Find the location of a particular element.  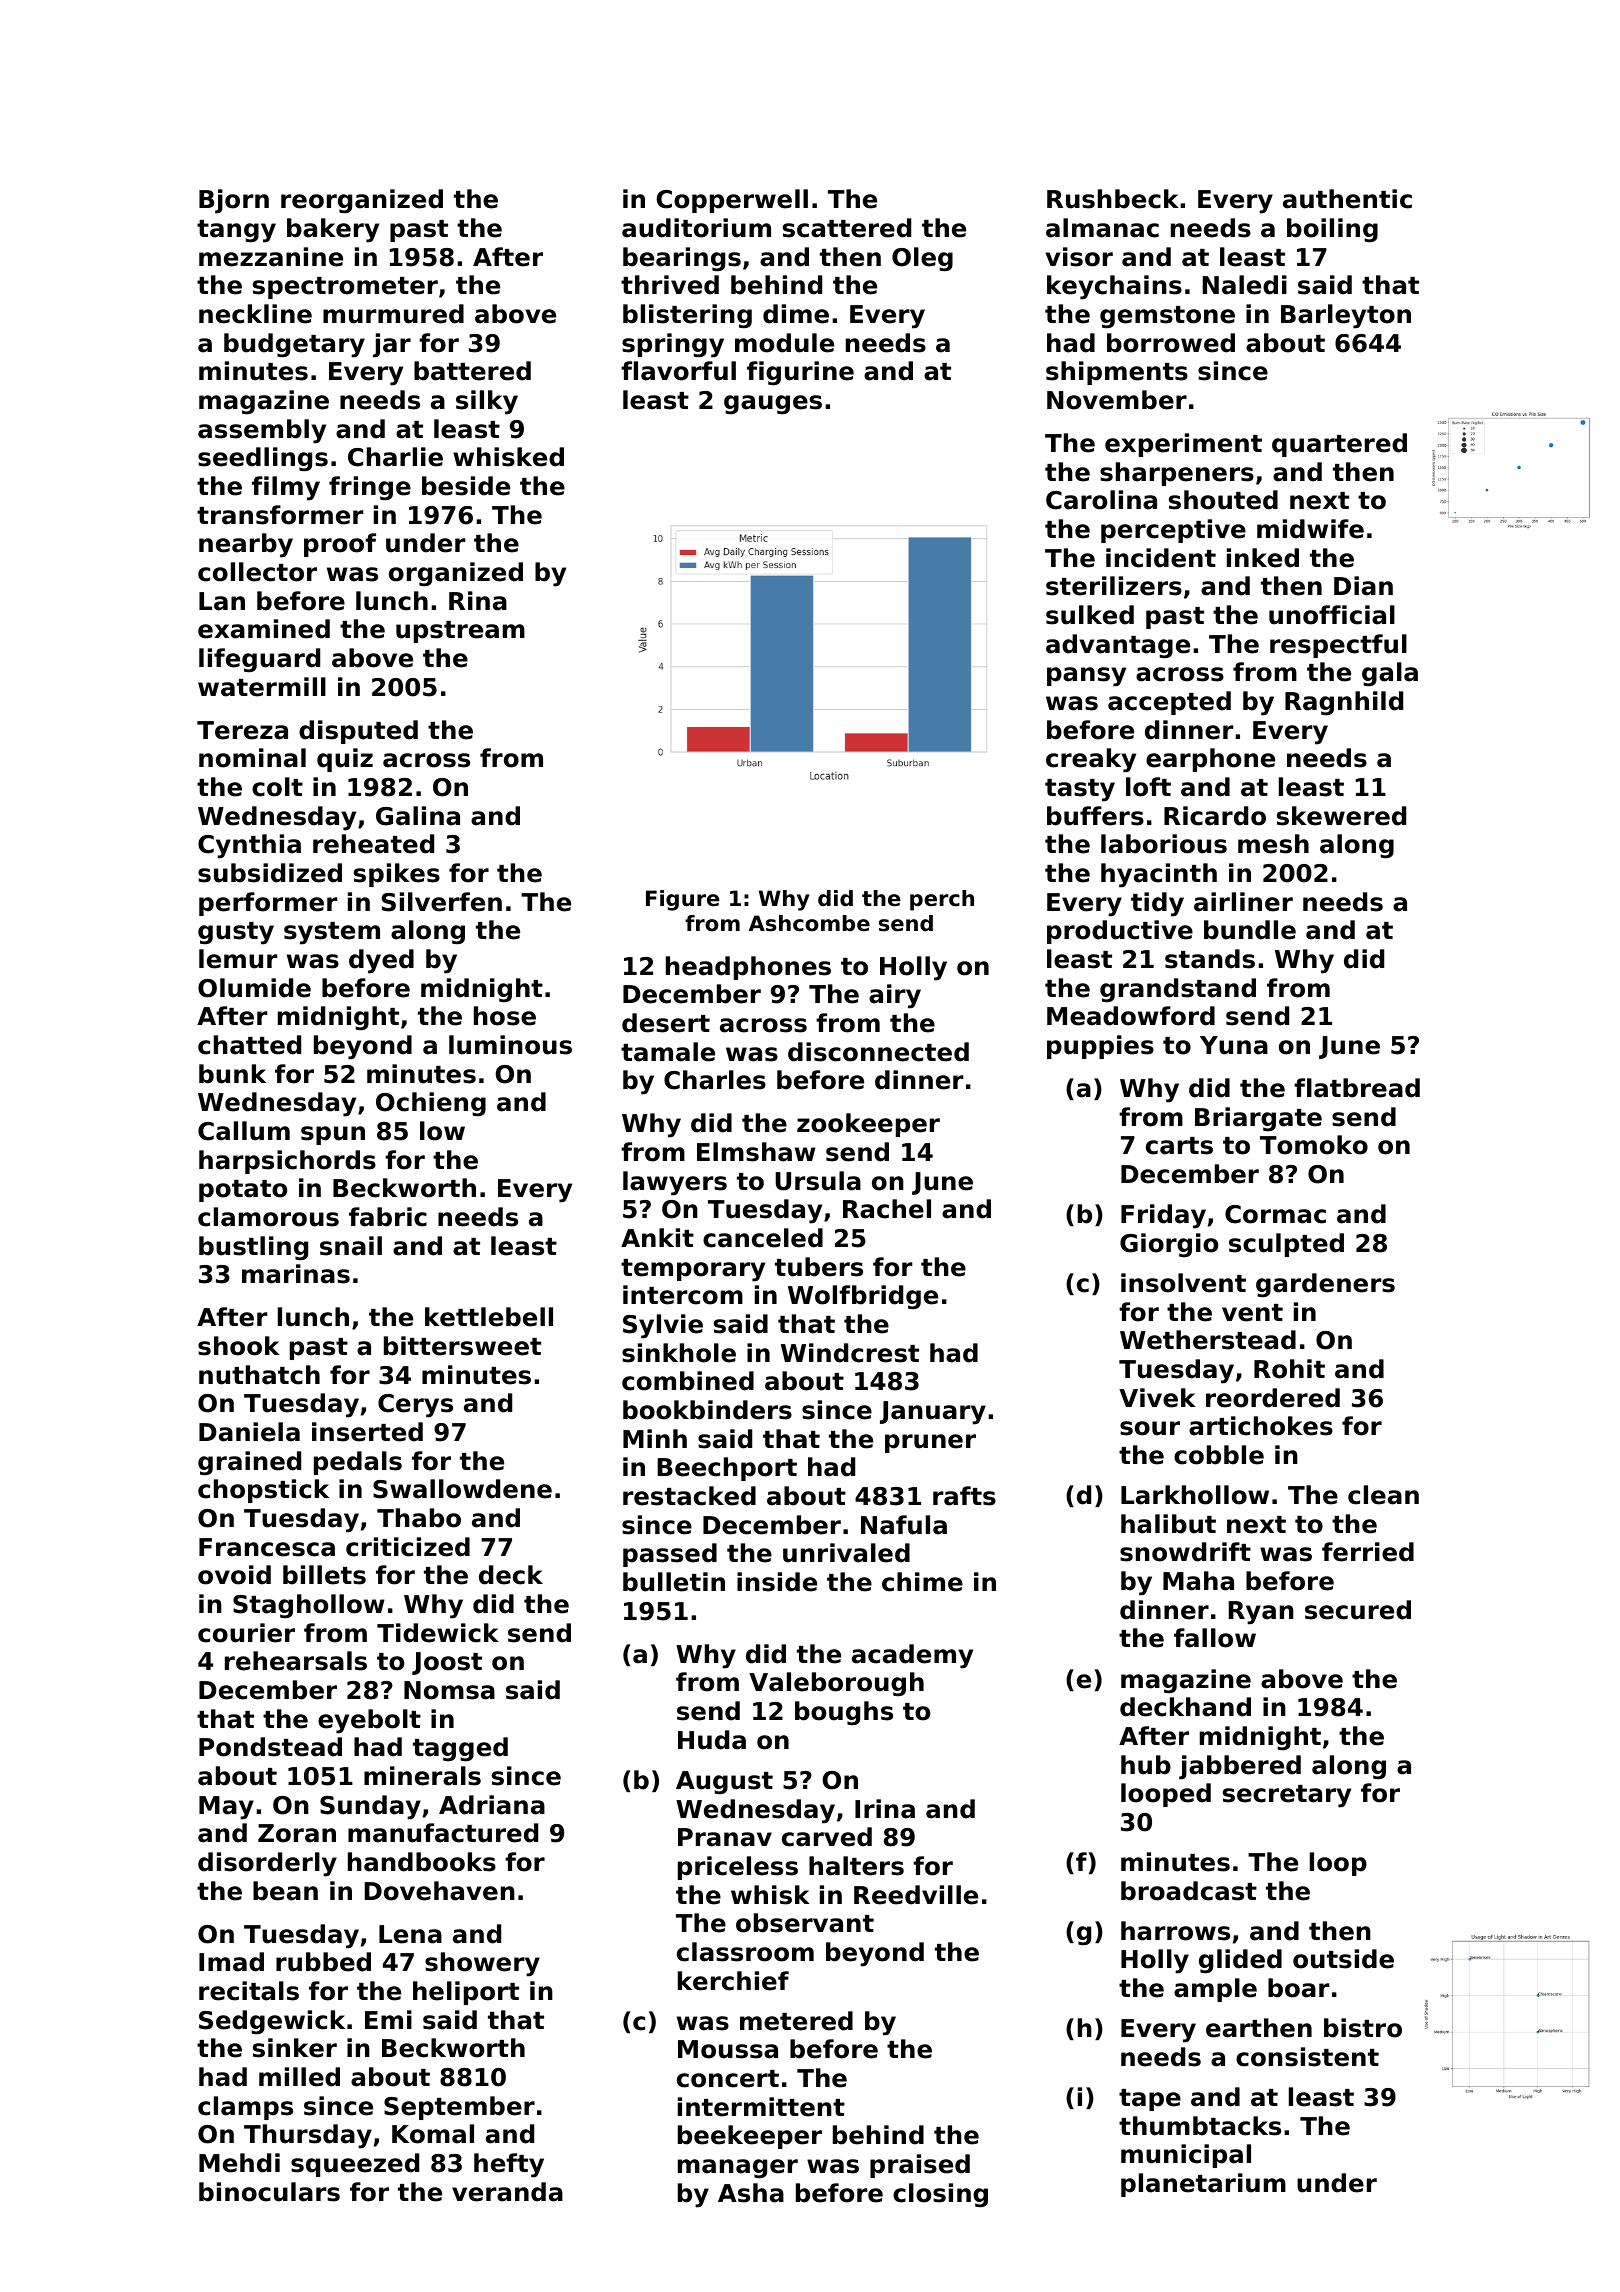

boiling is located at coordinates (1332, 230).
